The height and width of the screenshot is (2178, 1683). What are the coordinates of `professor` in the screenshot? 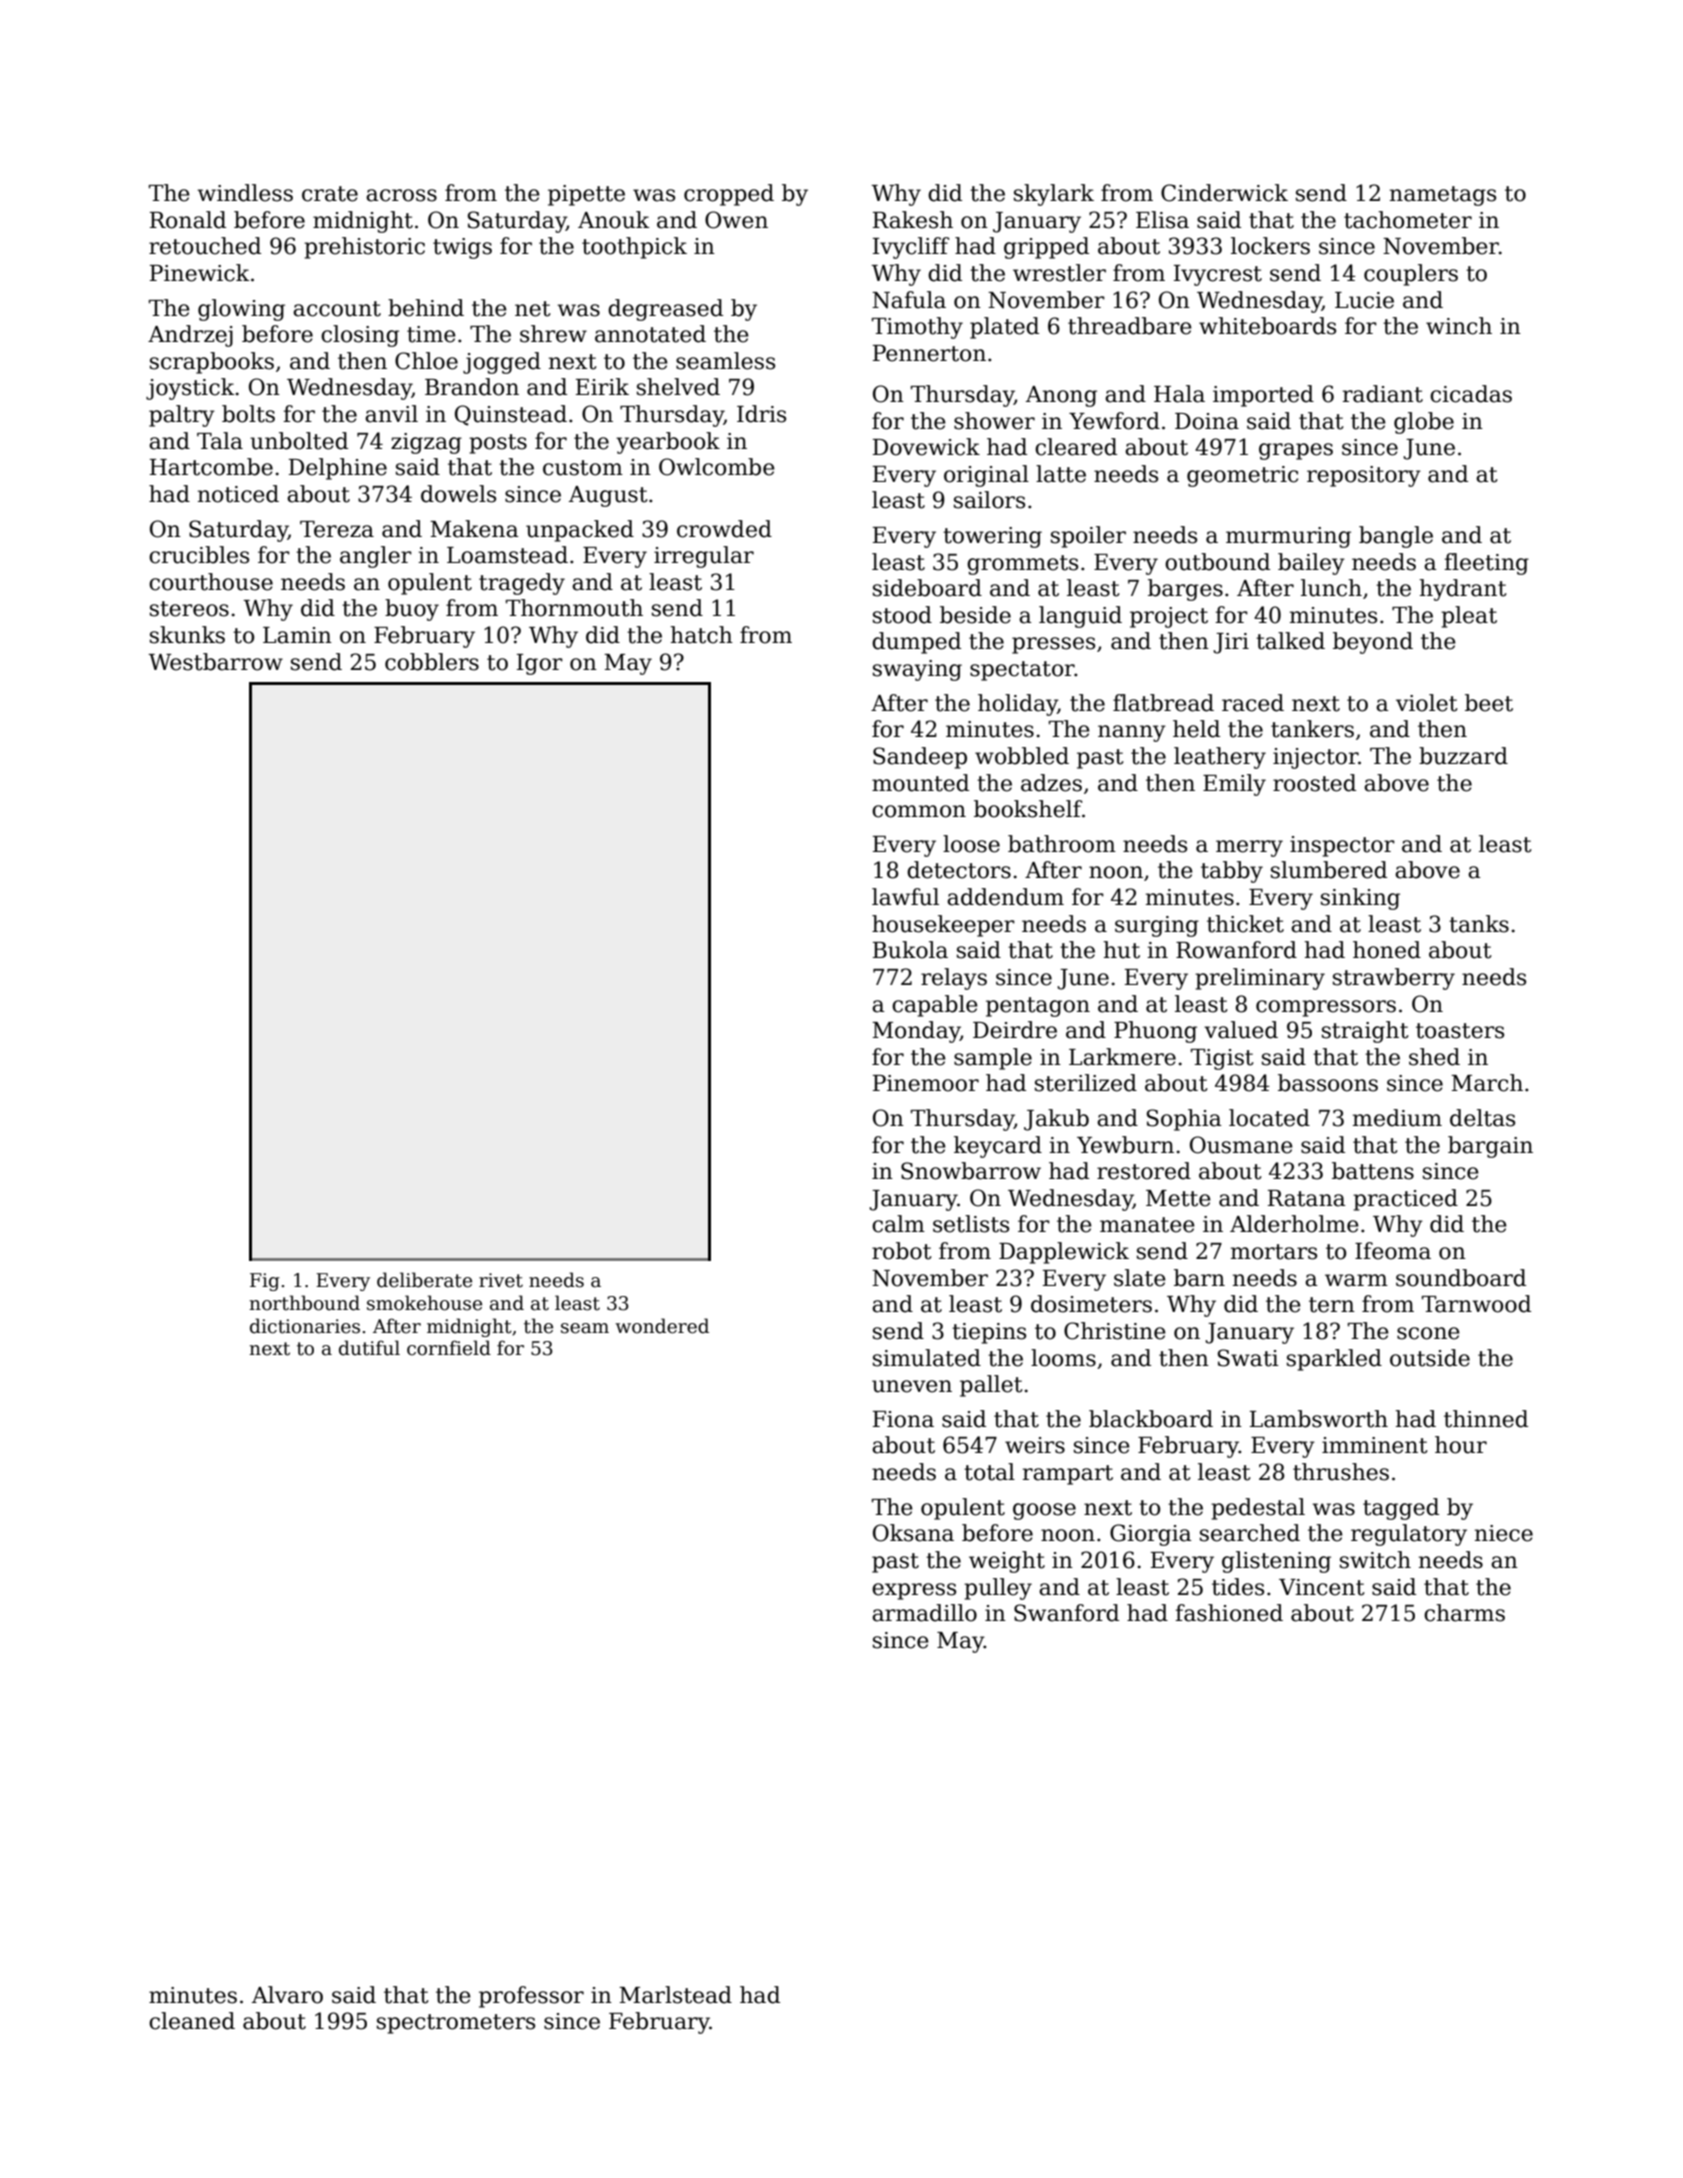 It's located at (531, 1997).
